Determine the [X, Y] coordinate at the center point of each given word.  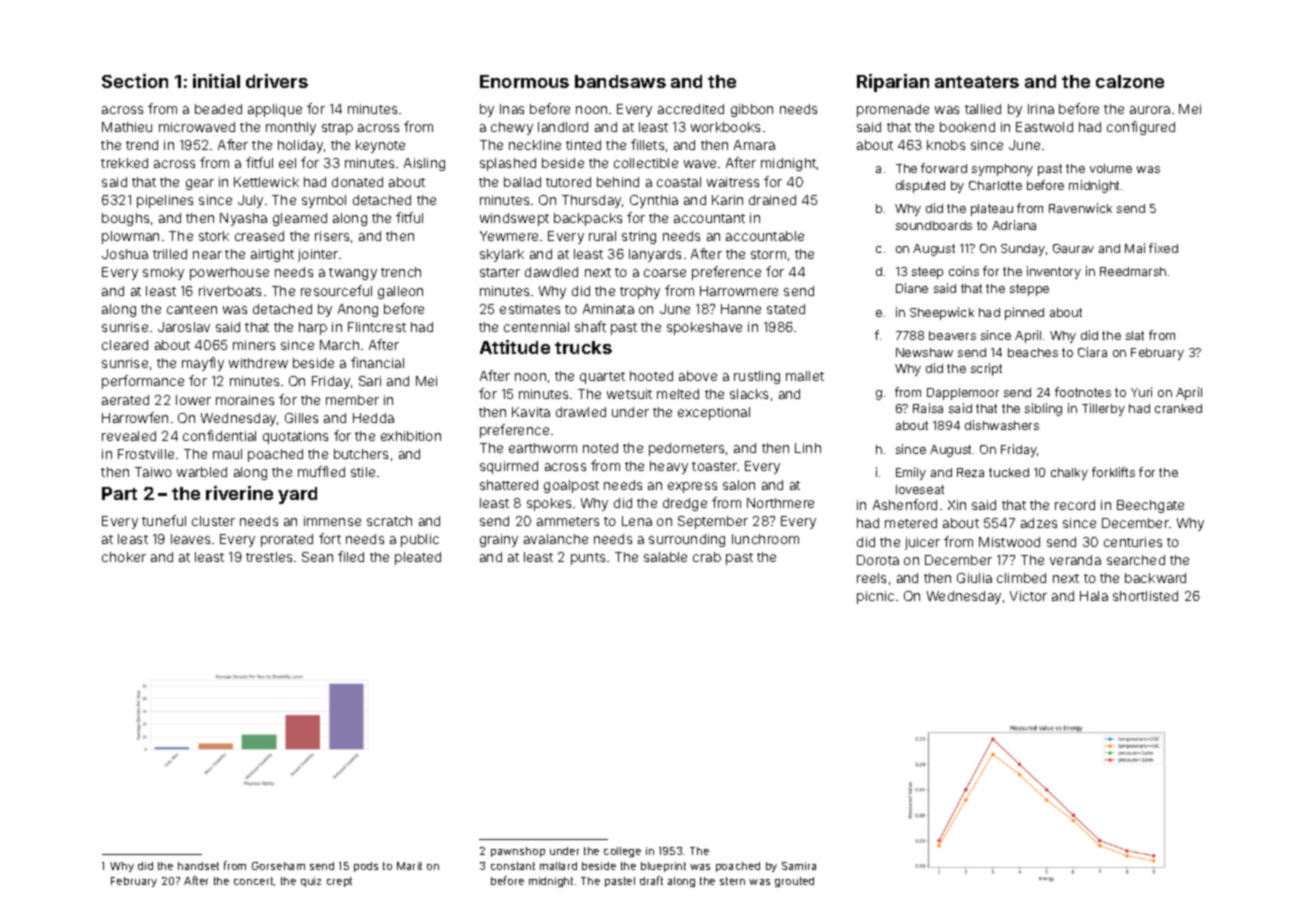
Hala [1094, 596]
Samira [799, 866]
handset [198, 866]
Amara [754, 145]
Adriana [1014, 225]
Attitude [515, 347]
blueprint [663, 867]
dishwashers [1002, 425]
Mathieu [127, 127]
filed [351, 556]
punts [588, 559]
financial [377, 362]
